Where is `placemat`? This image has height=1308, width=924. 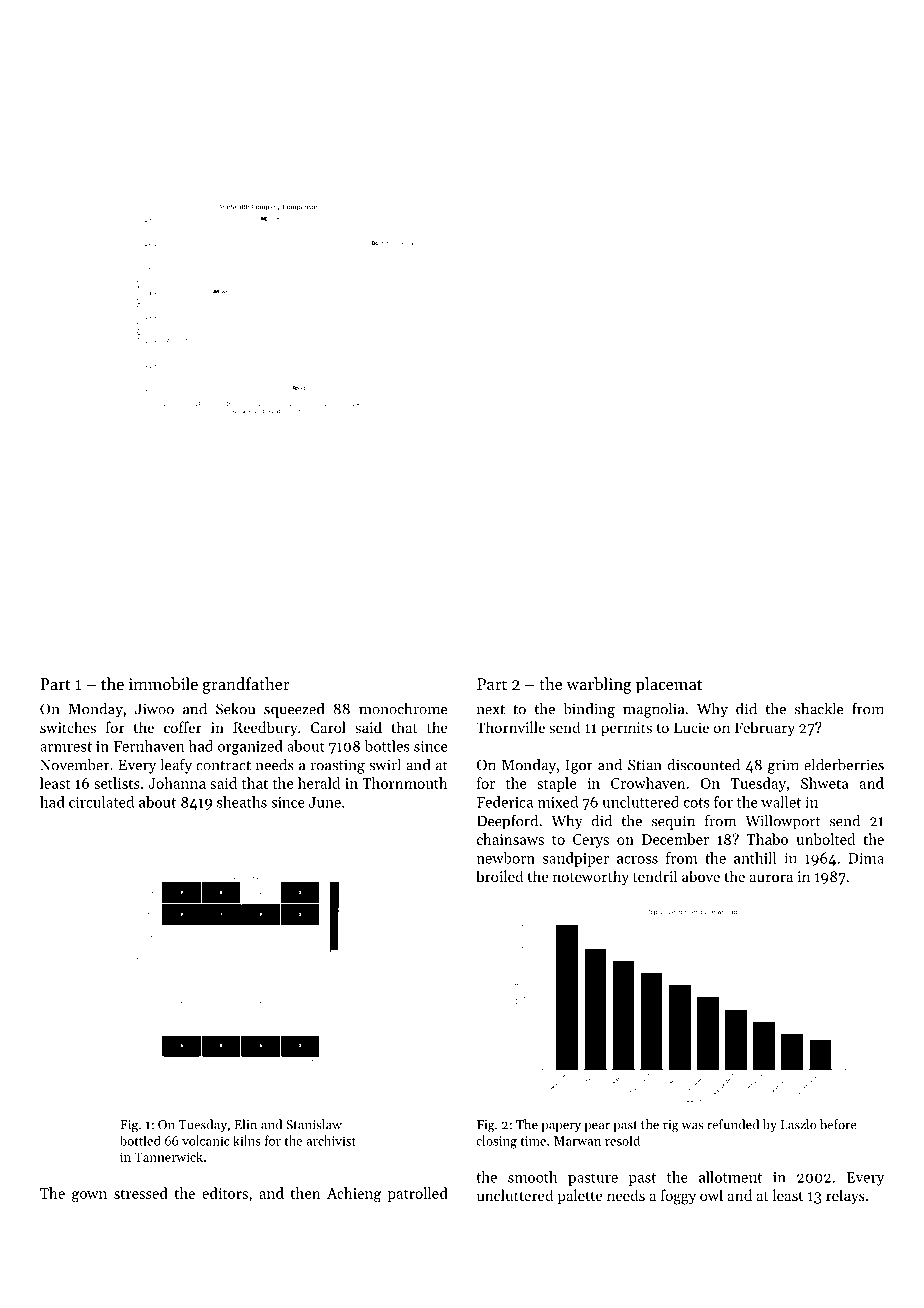 placemat is located at coordinates (669, 685).
